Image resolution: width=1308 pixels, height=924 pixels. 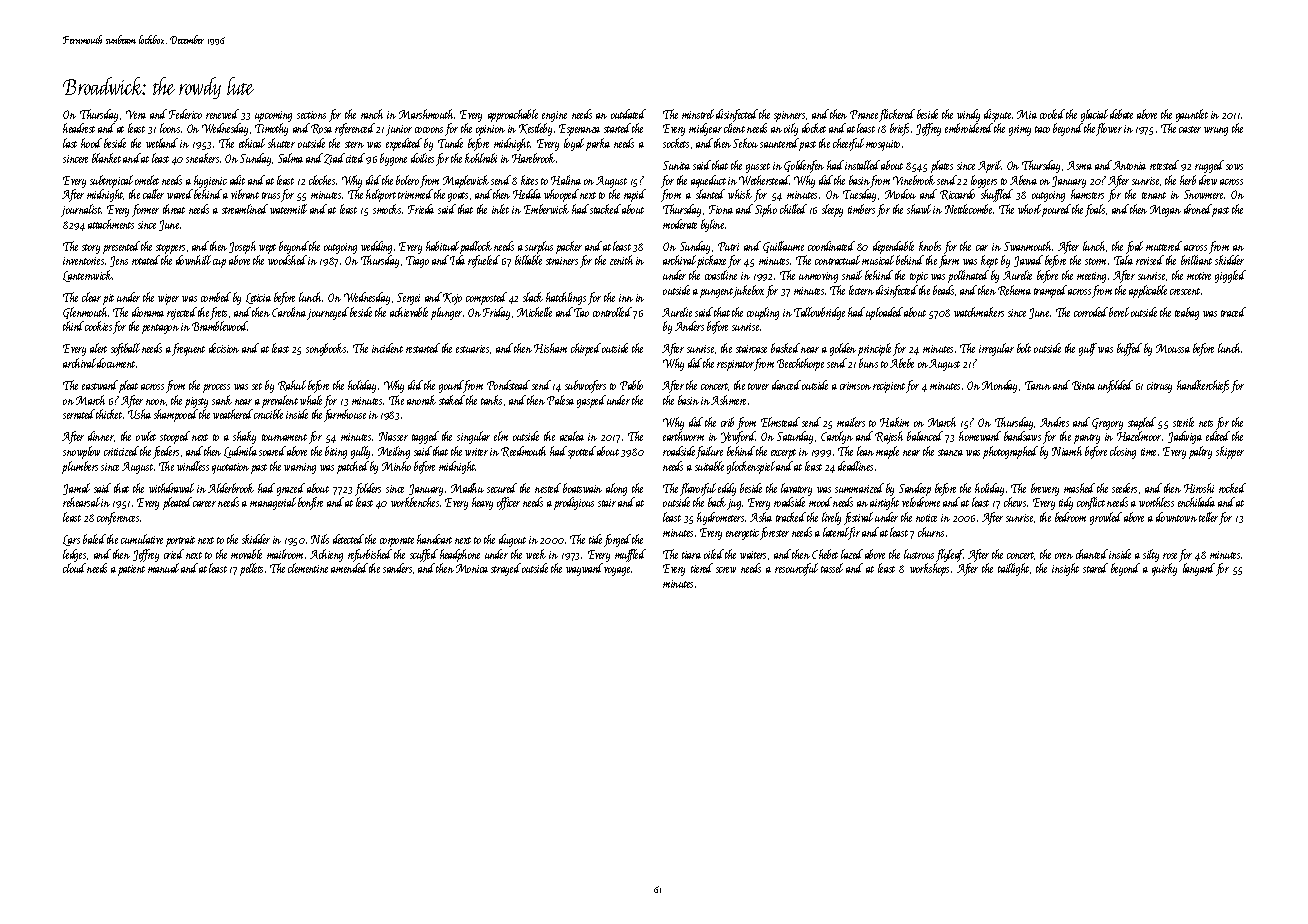 What do you see at coordinates (193, 466) in the screenshot?
I see `windless` at bounding box center [193, 466].
